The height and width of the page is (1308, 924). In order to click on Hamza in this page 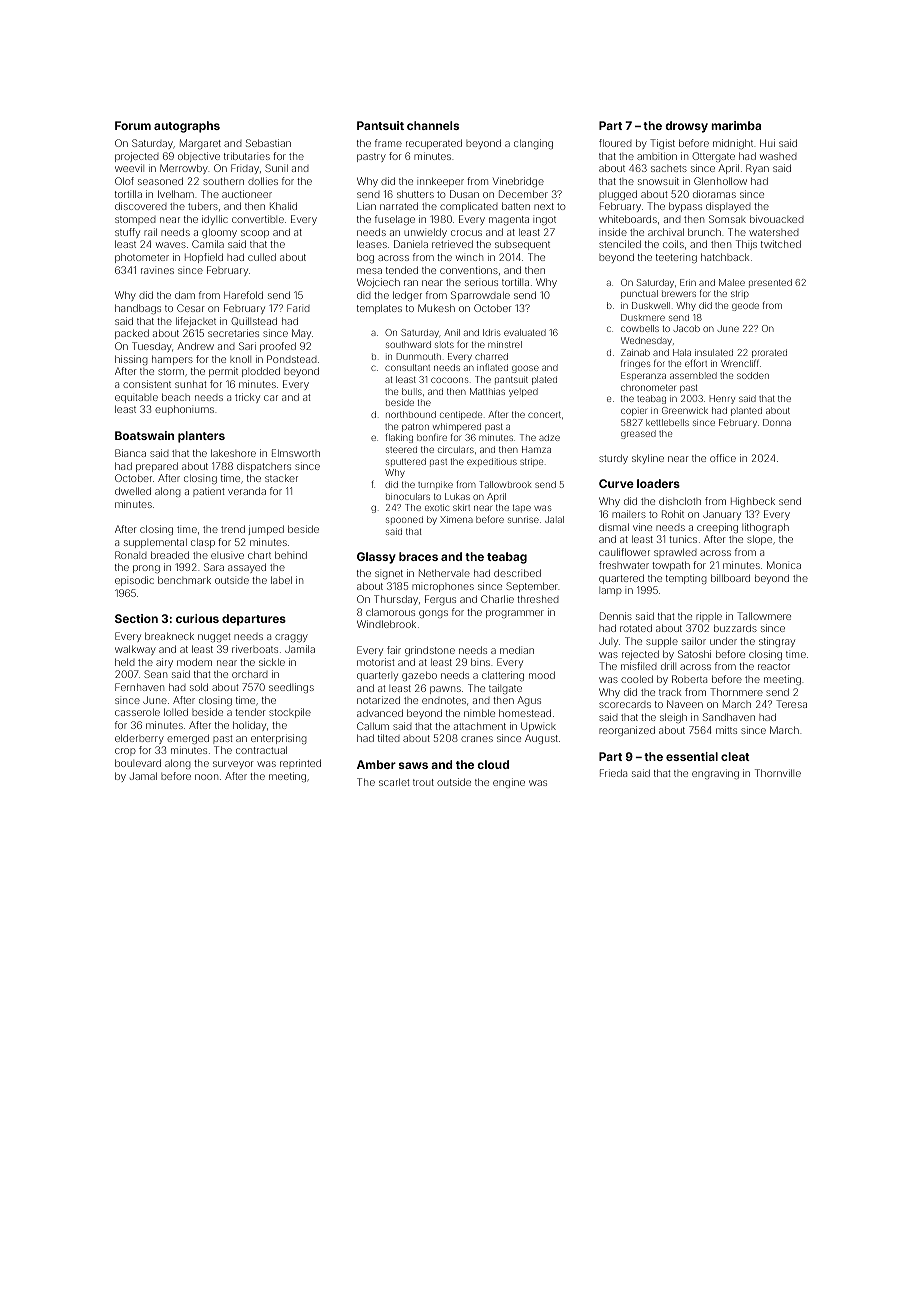, I will do `click(536, 449)`.
